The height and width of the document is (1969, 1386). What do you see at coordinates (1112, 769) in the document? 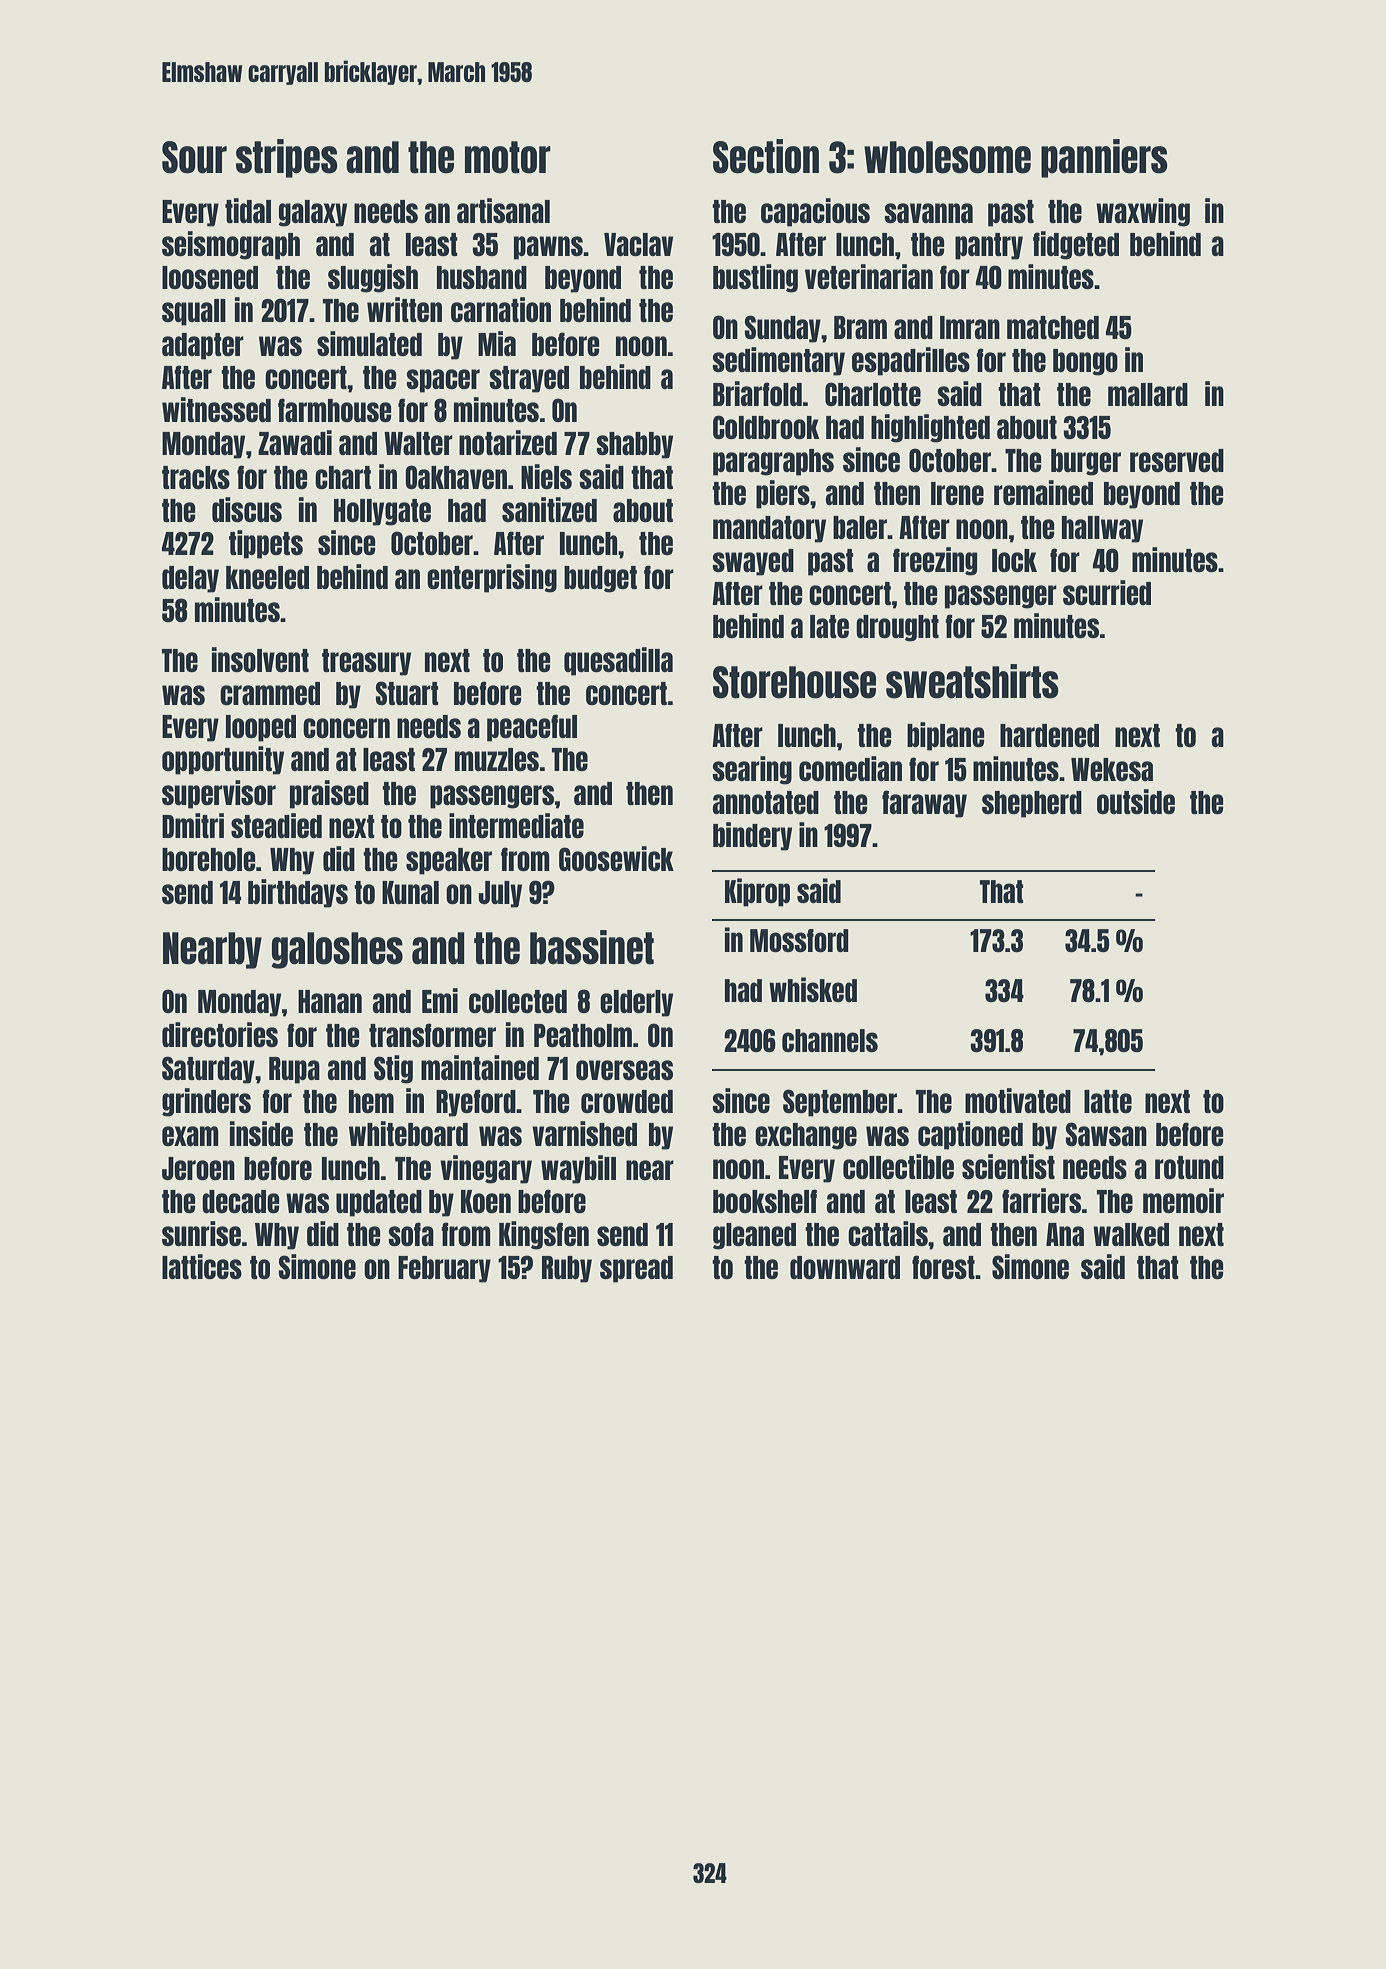
I see `Wekesa` at bounding box center [1112, 769].
